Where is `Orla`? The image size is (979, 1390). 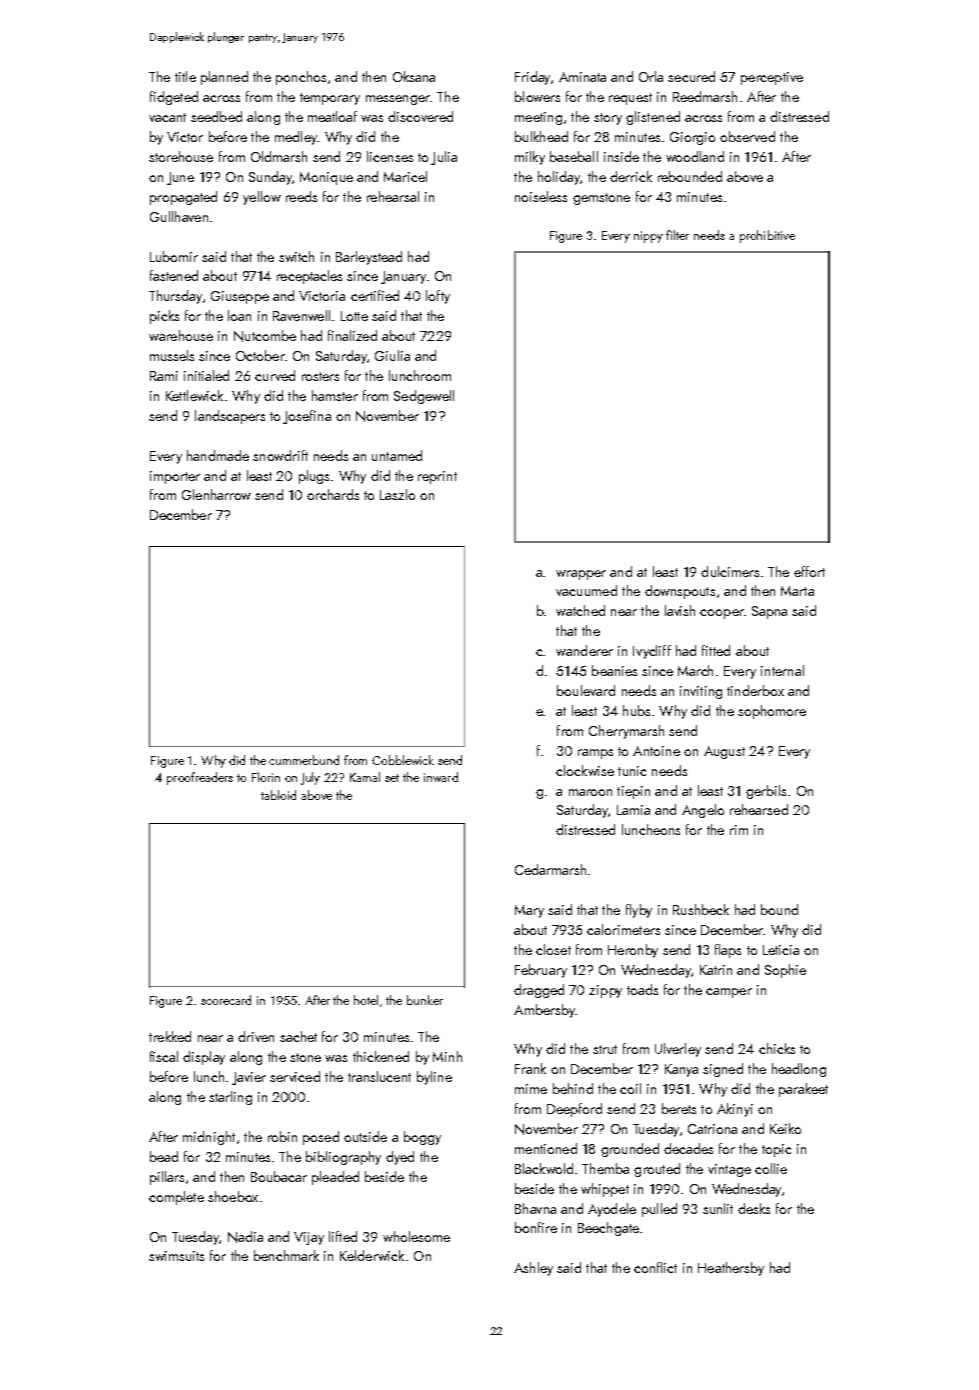 Orla is located at coordinates (651, 76).
